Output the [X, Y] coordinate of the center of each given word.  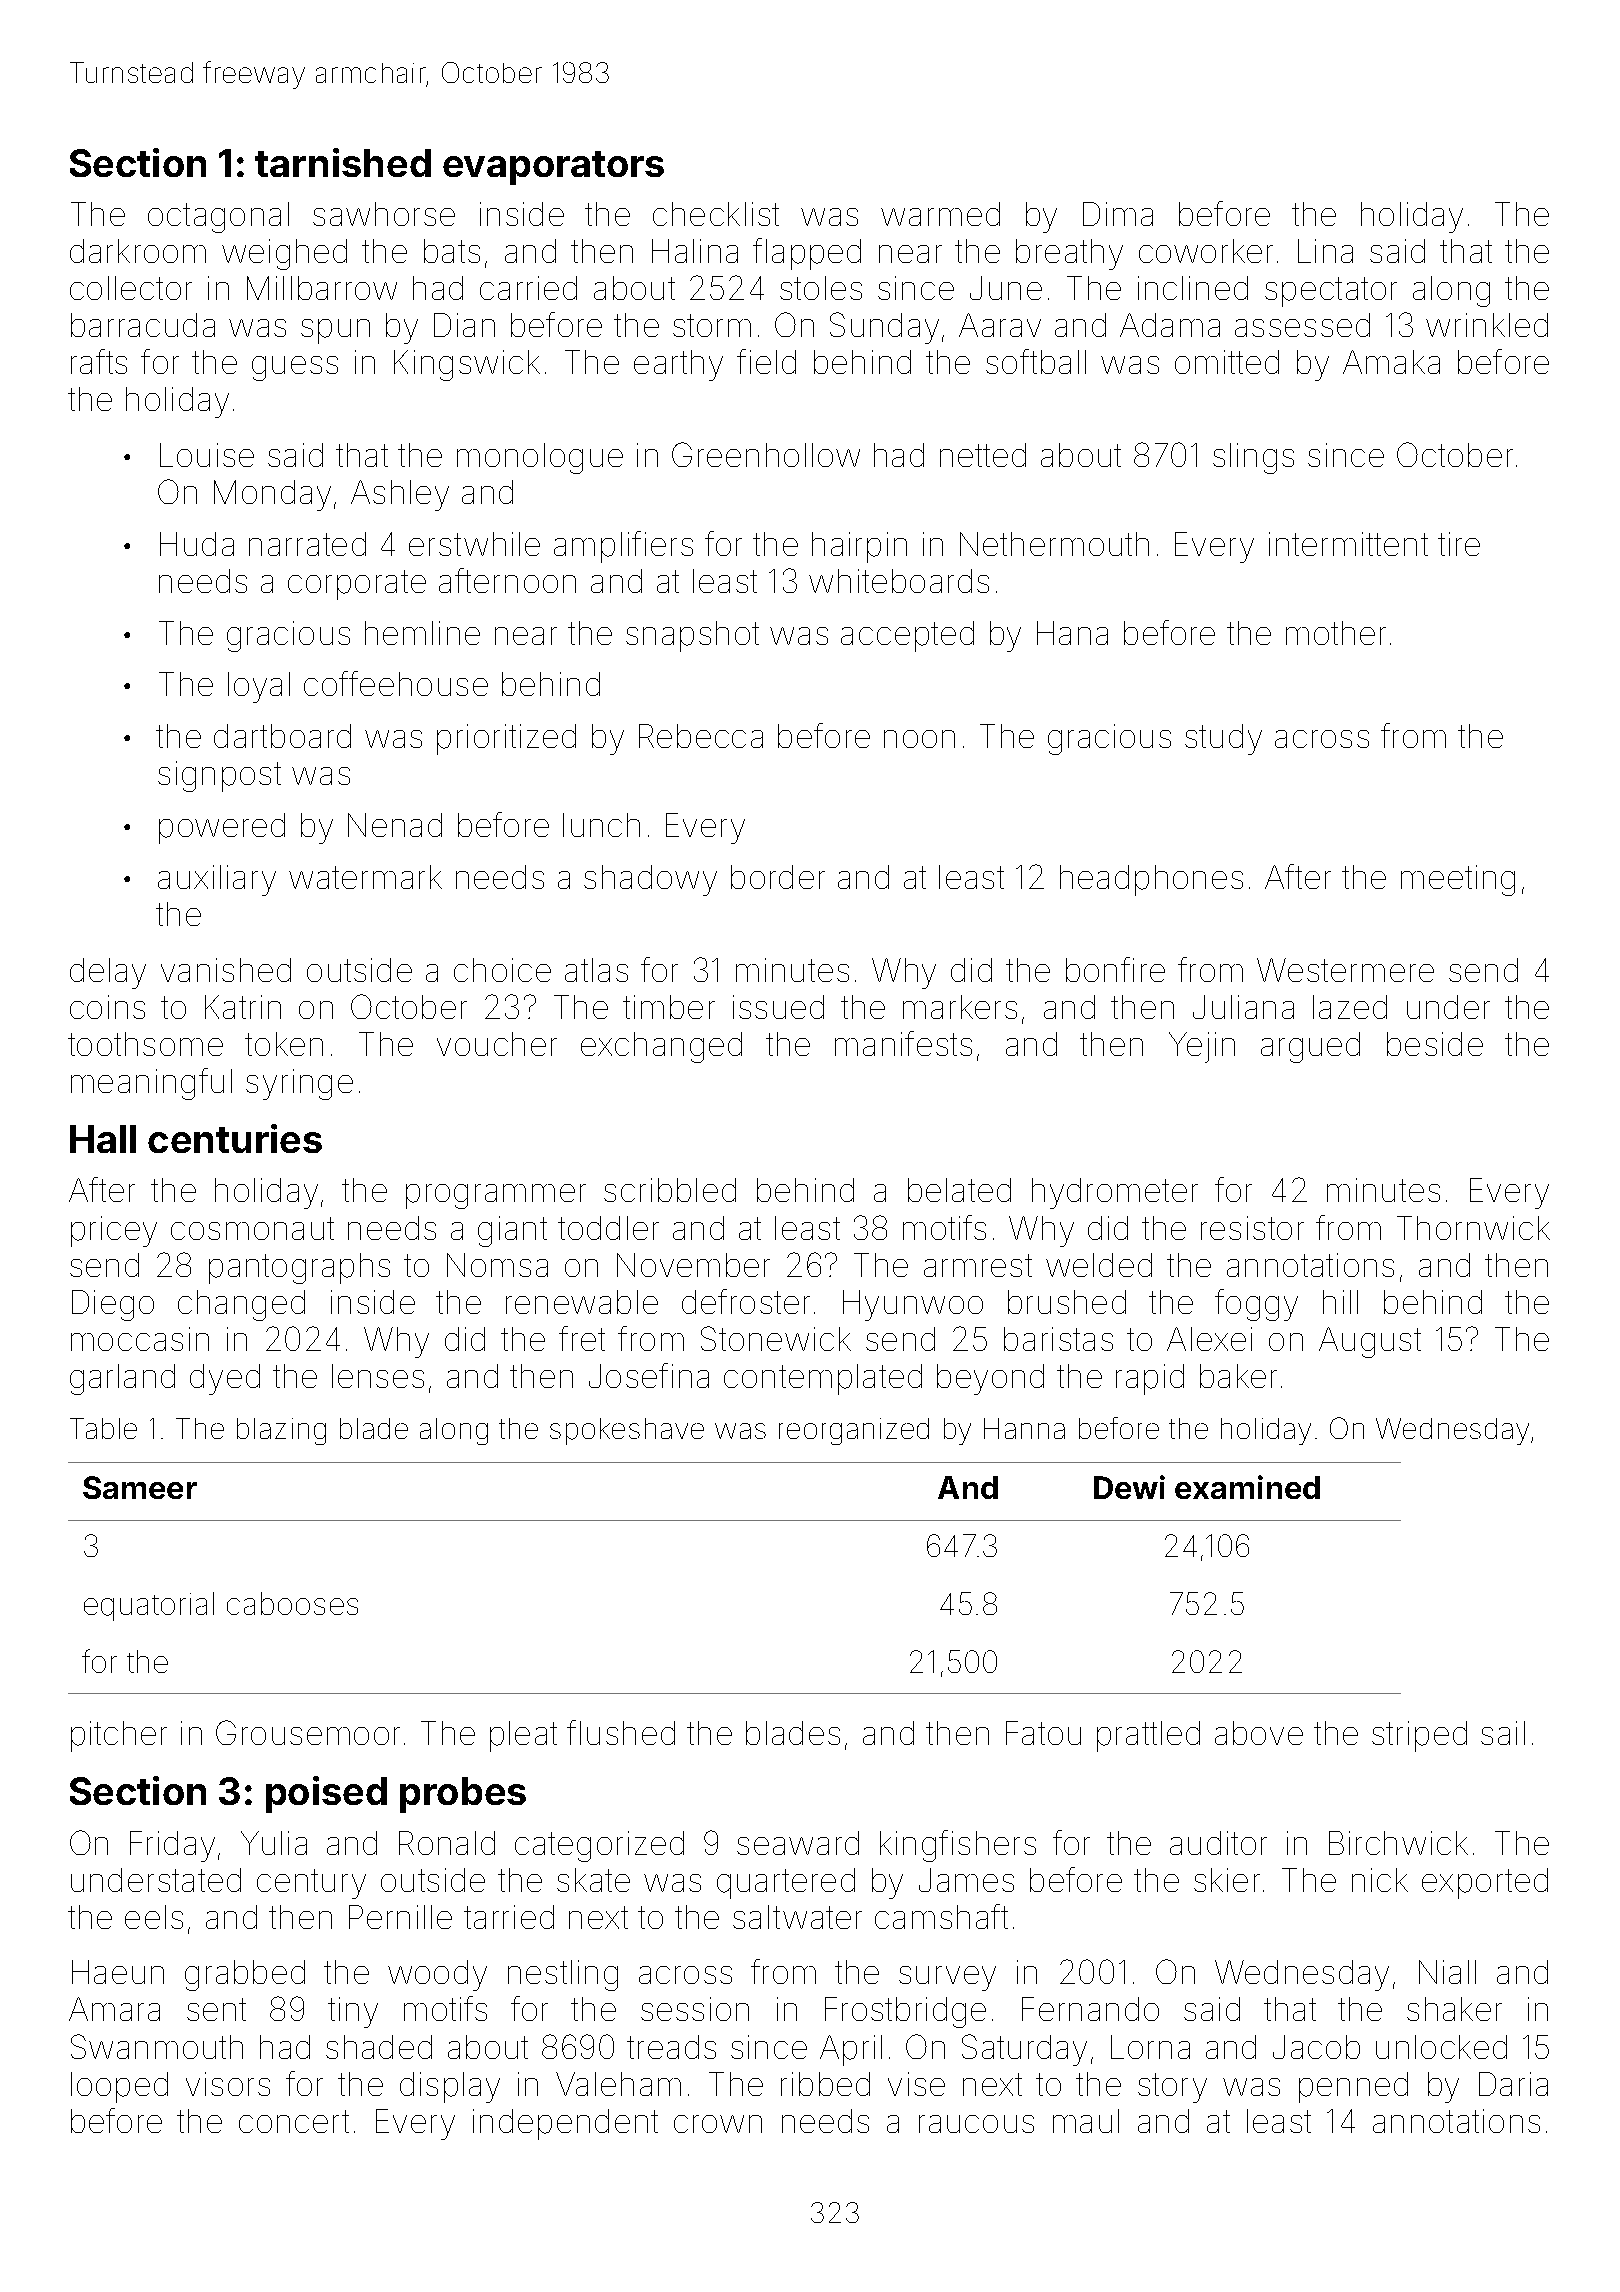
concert [294, 2121]
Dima [1118, 214]
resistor [1252, 1228]
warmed [940, 214]
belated [959, 1190]
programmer [496, 1196]
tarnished [343, 162]
